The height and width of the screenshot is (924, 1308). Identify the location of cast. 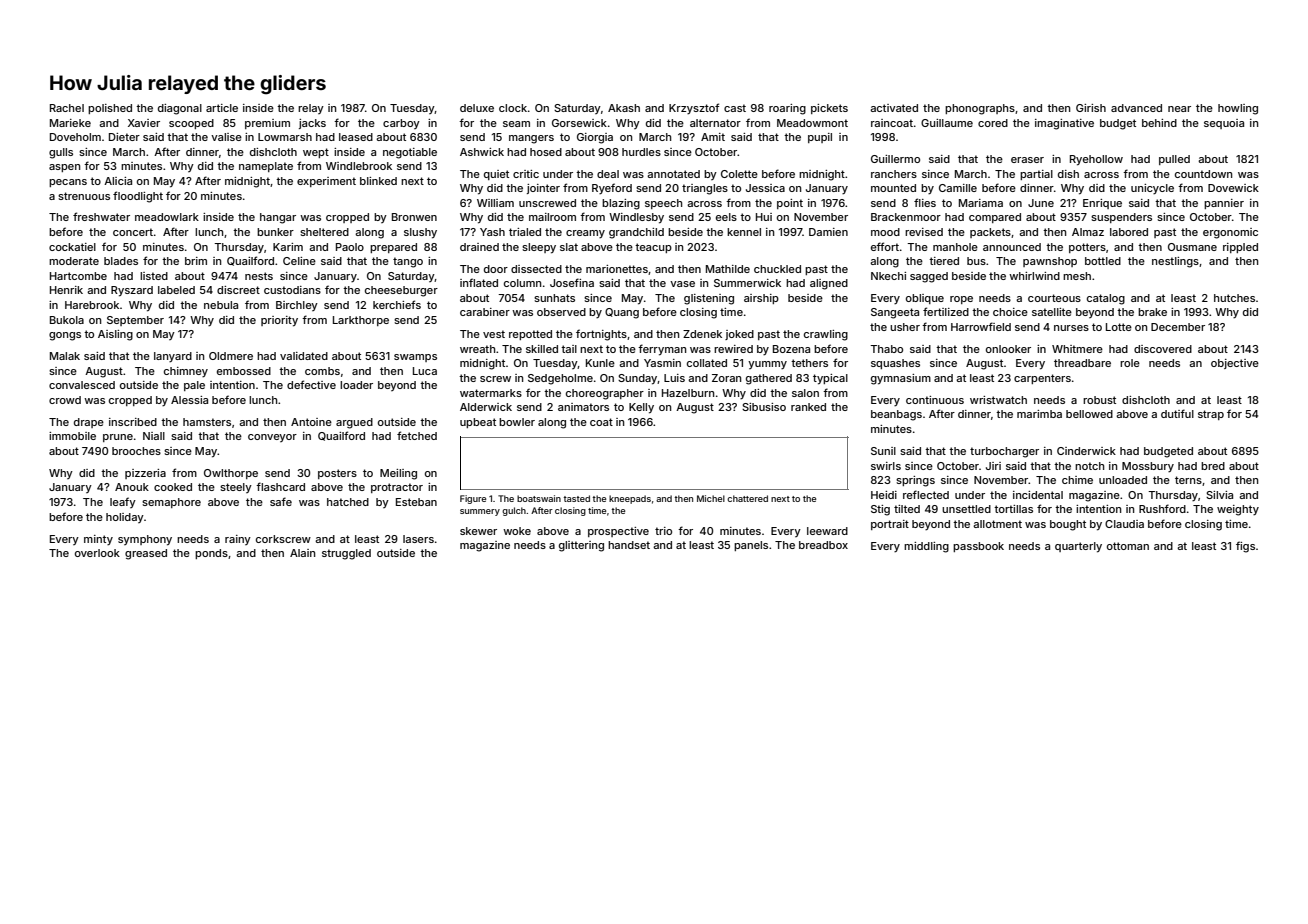
(735, 108).
